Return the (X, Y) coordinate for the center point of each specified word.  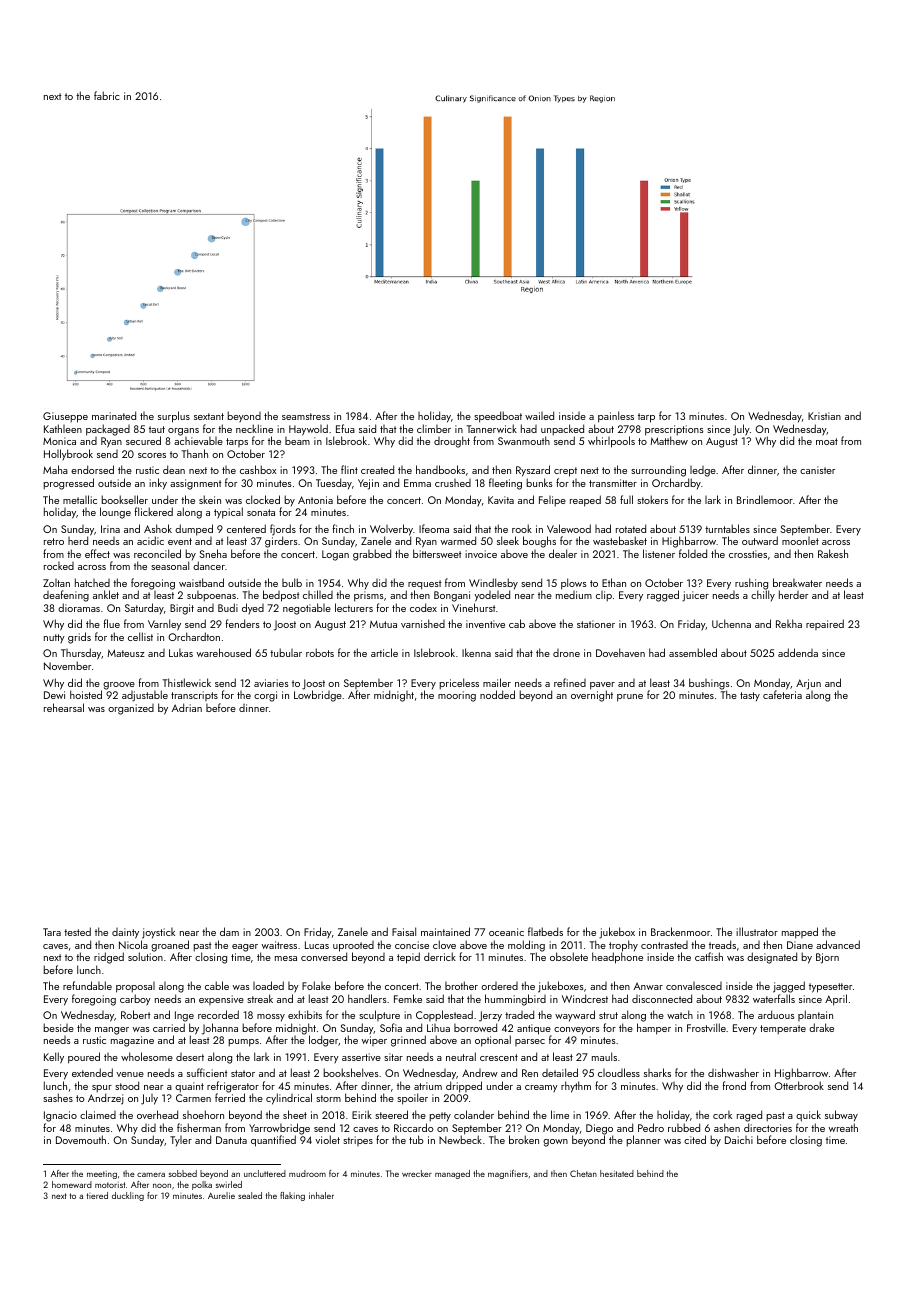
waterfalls (774, 998)
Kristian (824, 416)
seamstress (306, 416)
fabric (106, 95)
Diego (599, 1129)
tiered (97, 1195)
